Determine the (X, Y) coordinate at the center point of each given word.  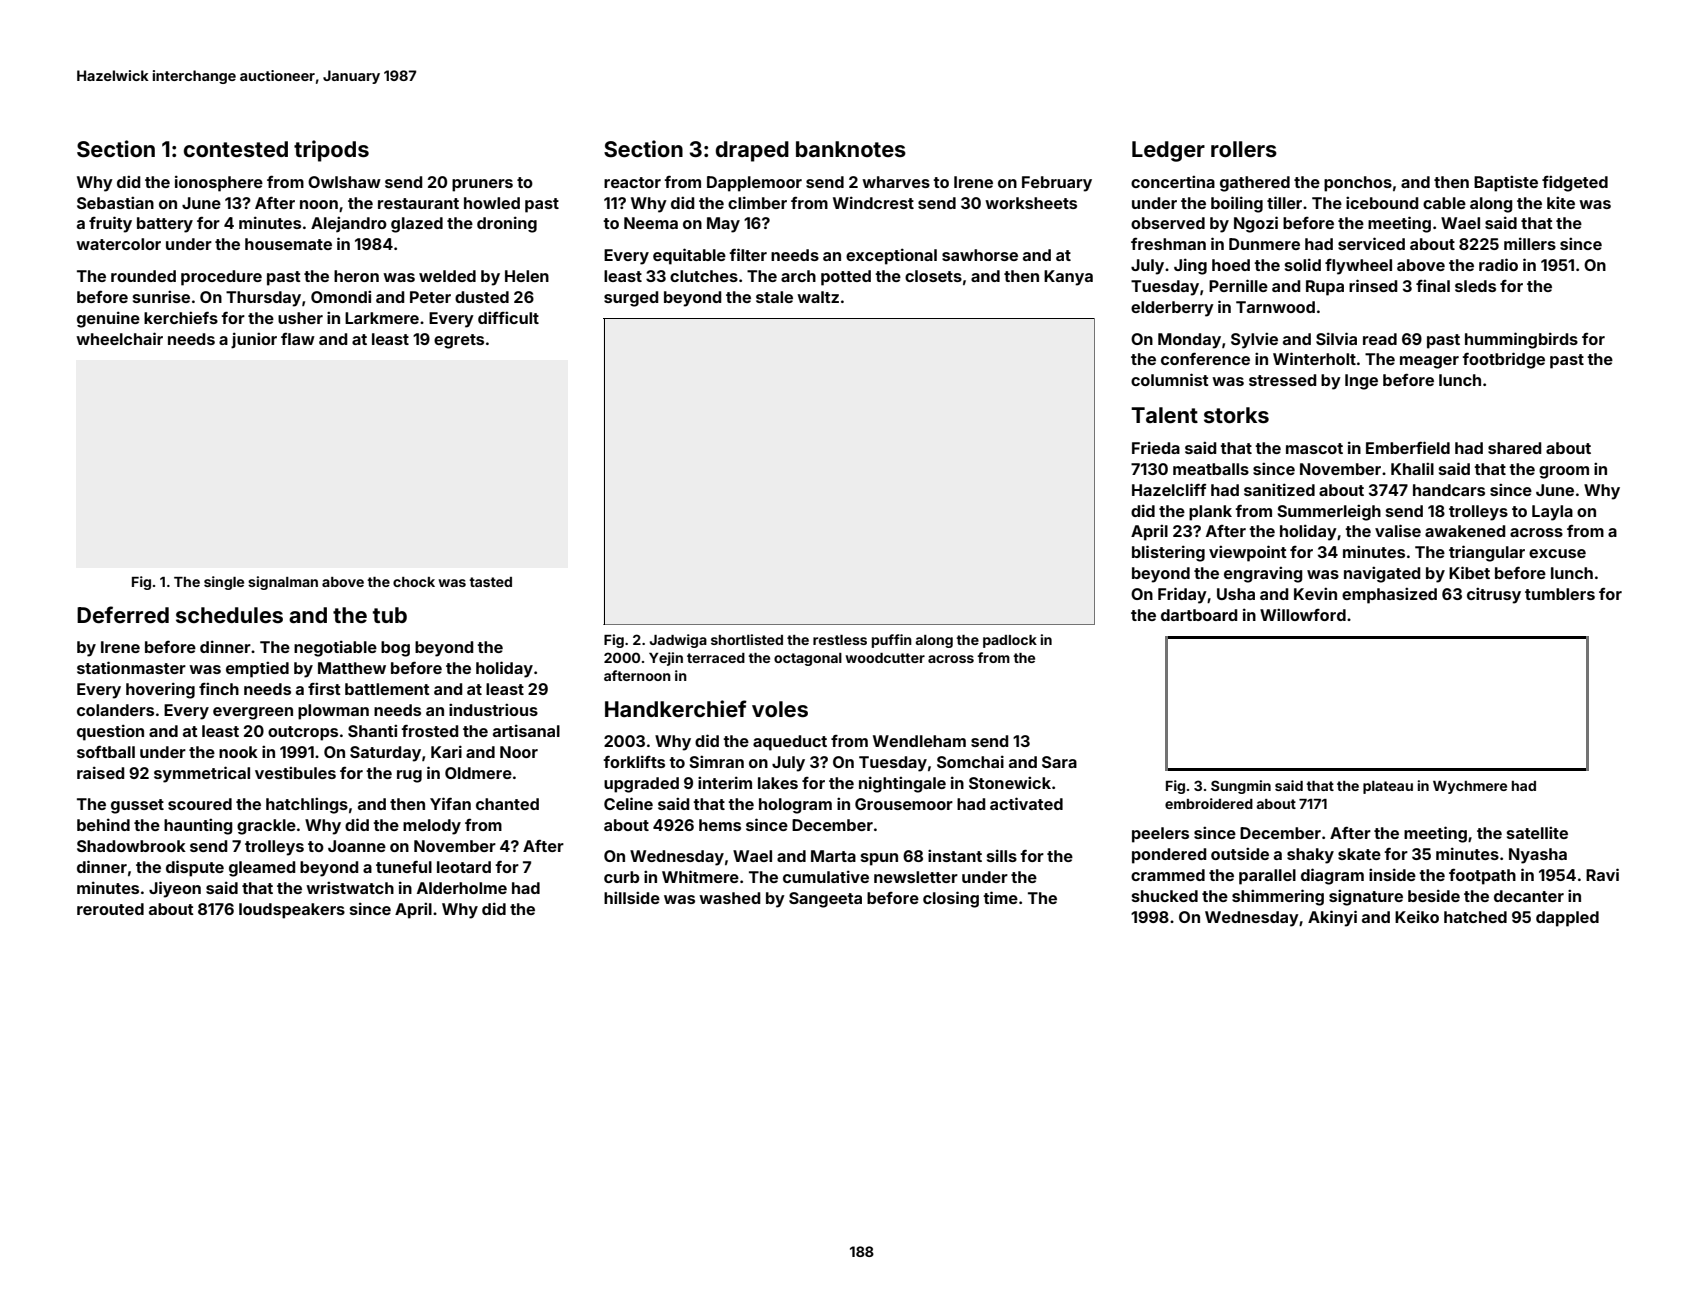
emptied (257, 669)
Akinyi (1332, 918)
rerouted (110, 909)
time (1000, 897)
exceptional (891, 256)
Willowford (1303, 614)
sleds (1475, 286)
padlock (1010, 641)
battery (165, 225)
